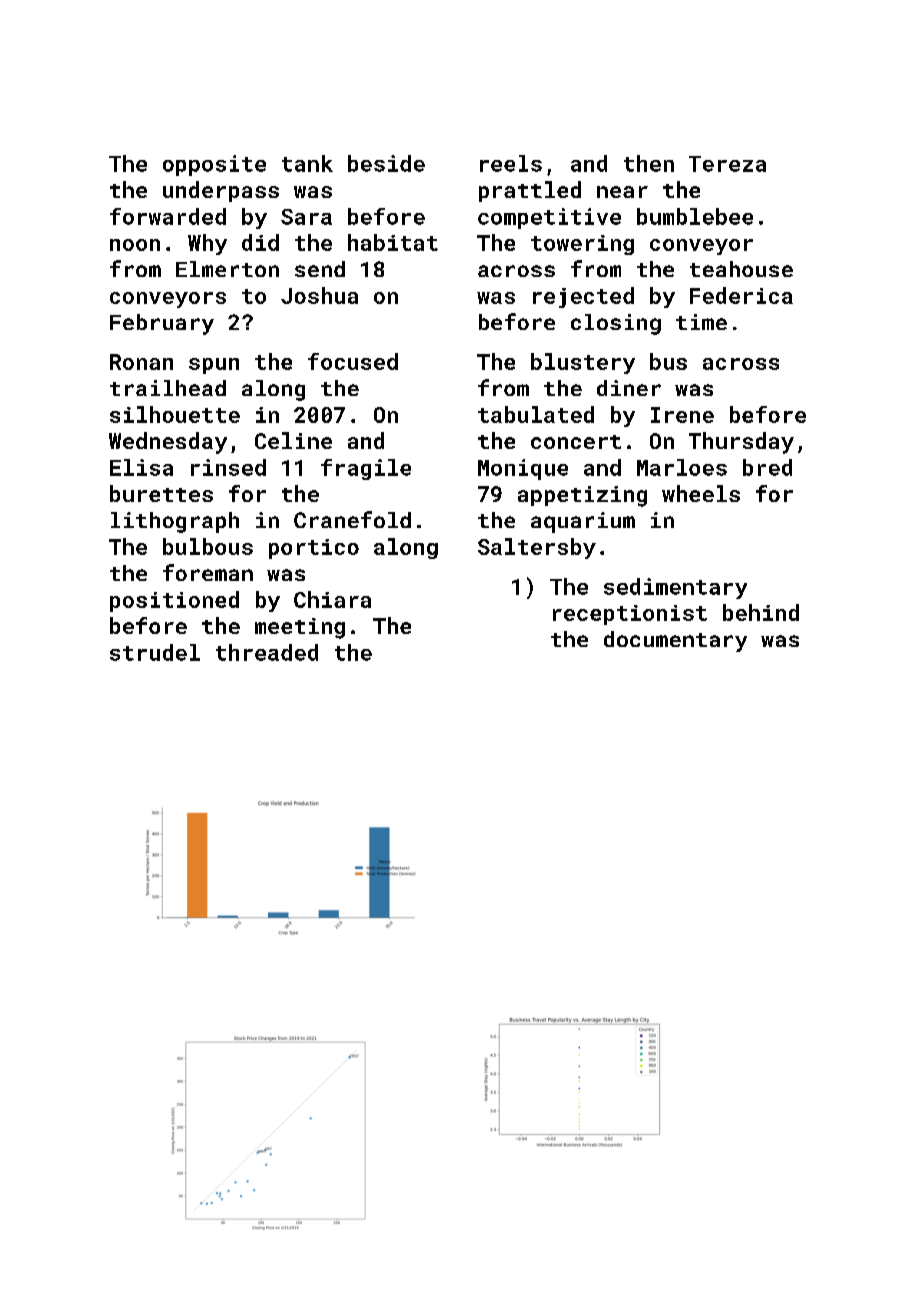 This page has width=924, height=1311. What do you see at coordinates (727, 164) in the page?
I see `Tereza` at bounding box center [727, 164].
